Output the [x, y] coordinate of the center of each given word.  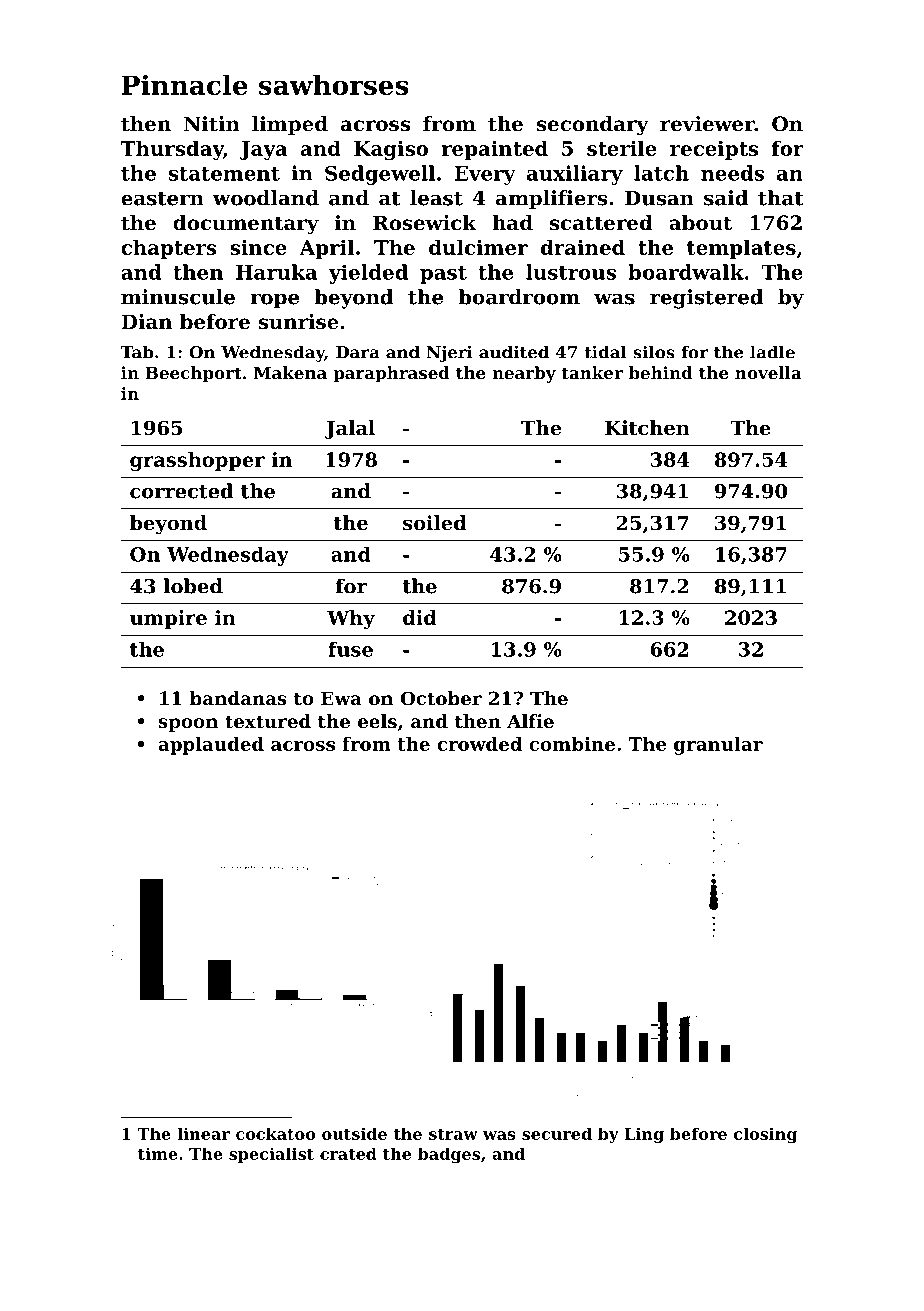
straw [453, 1134]
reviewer [707, 124]
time [158, 1153]
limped [290, 125]
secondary [592, 126]
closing [765, 1135]
